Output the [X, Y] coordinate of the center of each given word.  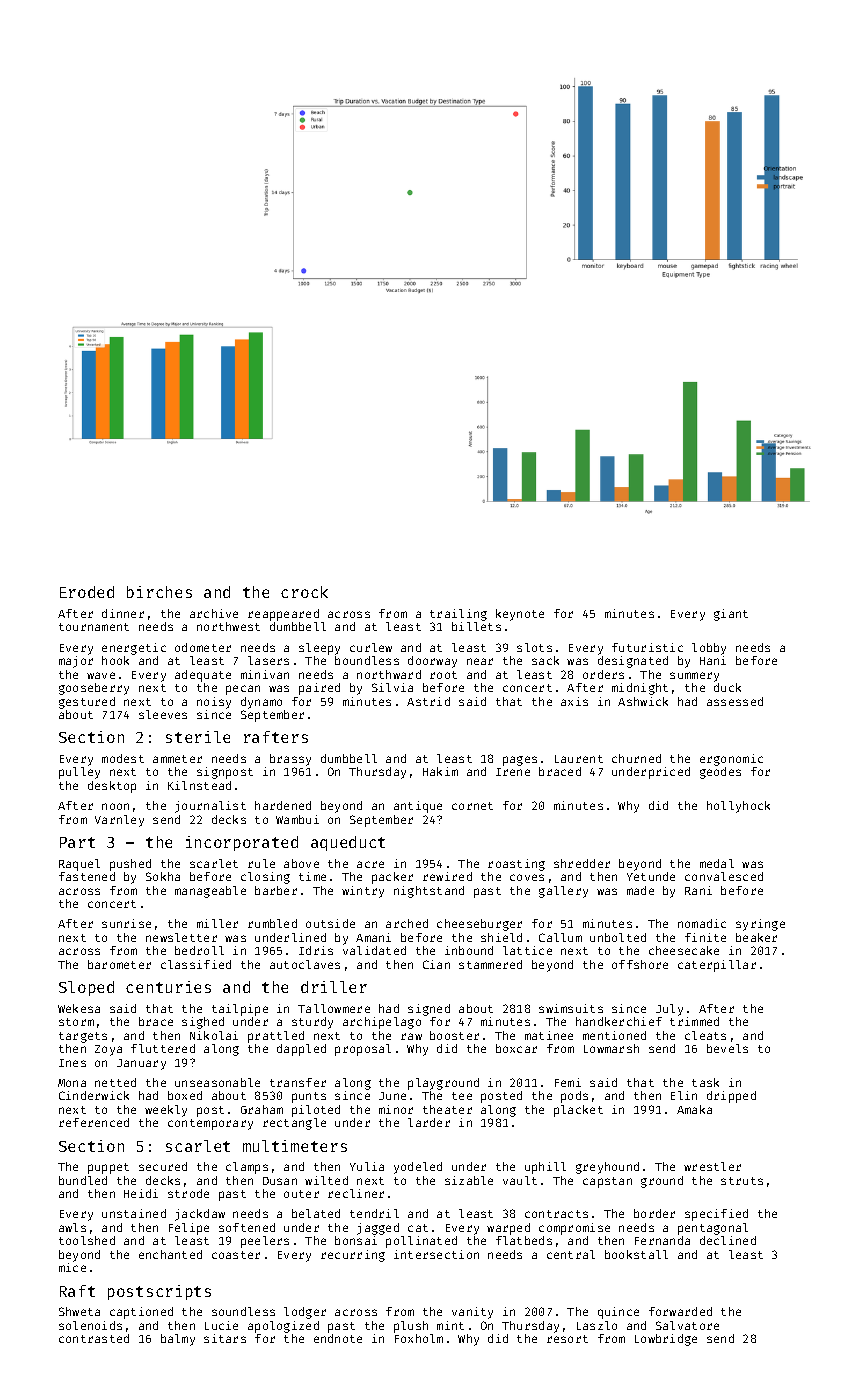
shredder [582, 863]
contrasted [94, 1338]
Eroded [87, 592]
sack [545, 660]
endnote [338, 1338]
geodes [720, 773]
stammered [490, 964]
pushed [130, 865]
